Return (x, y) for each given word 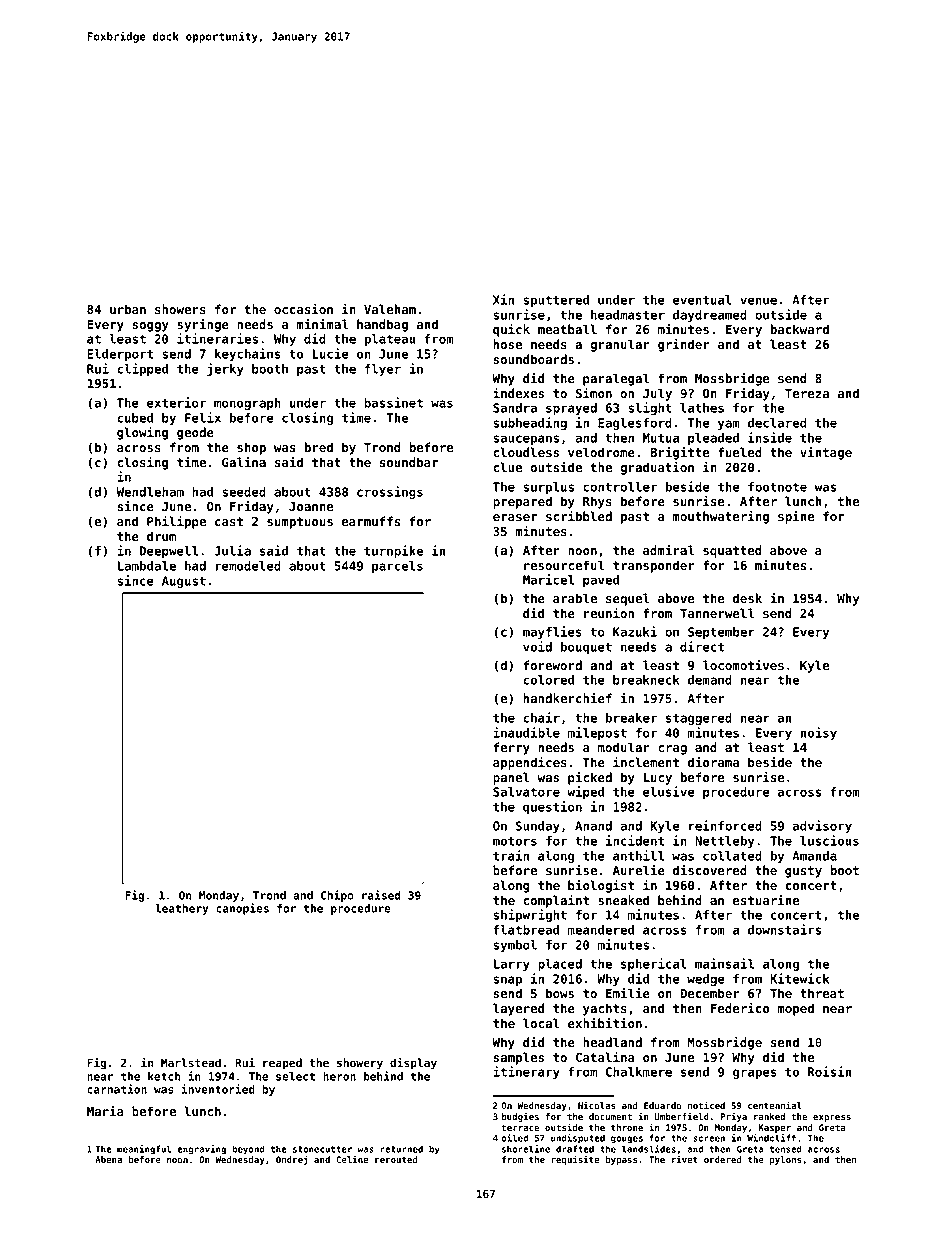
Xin (503, 299)
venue (758, 301)
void (537, 646)
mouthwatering (721, 517)
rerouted (396, 1159)
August (184, 582)
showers (180, 309)
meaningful (144, 1150)
